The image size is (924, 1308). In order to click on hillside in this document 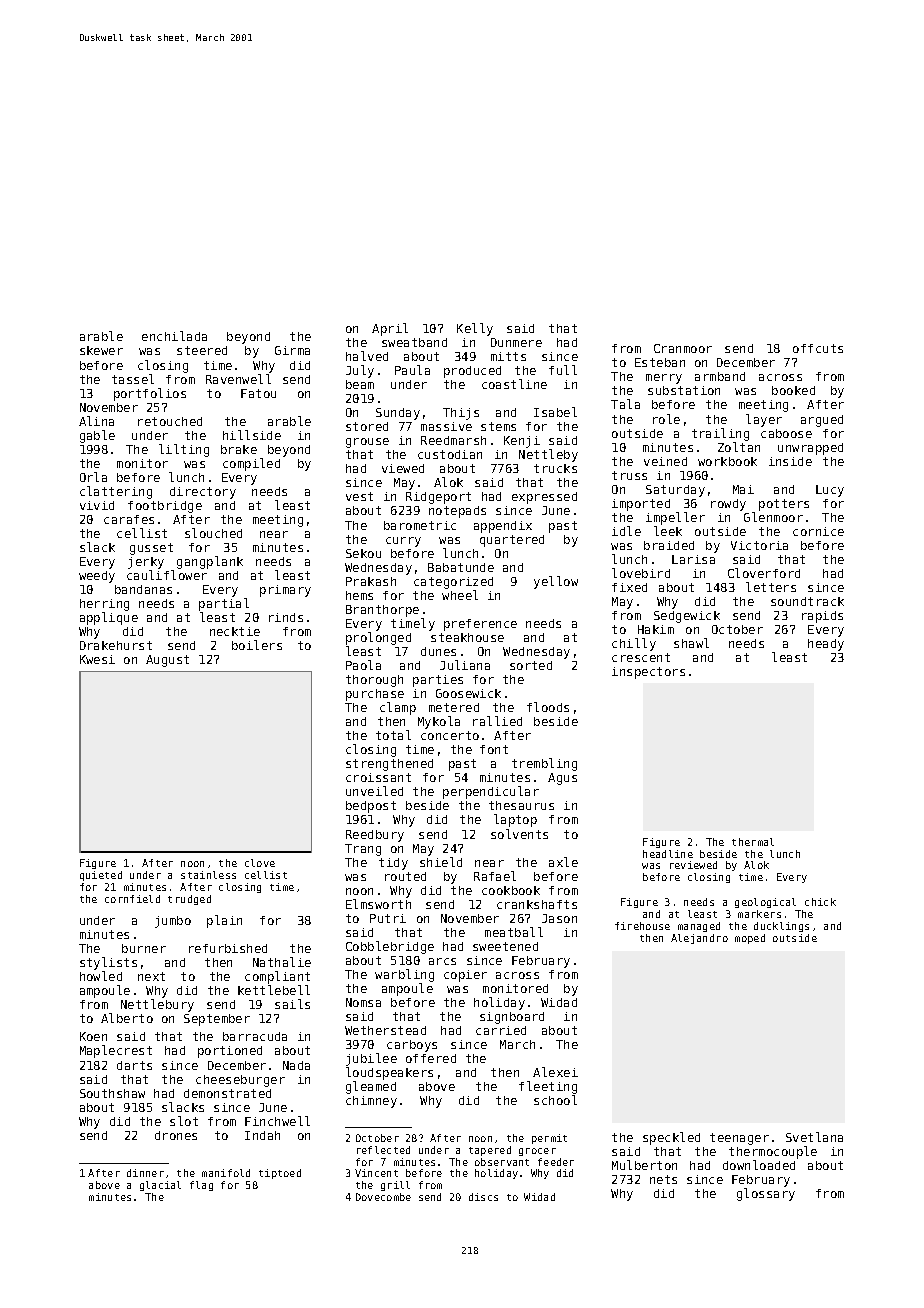, I will do `click(252, 435)`.
